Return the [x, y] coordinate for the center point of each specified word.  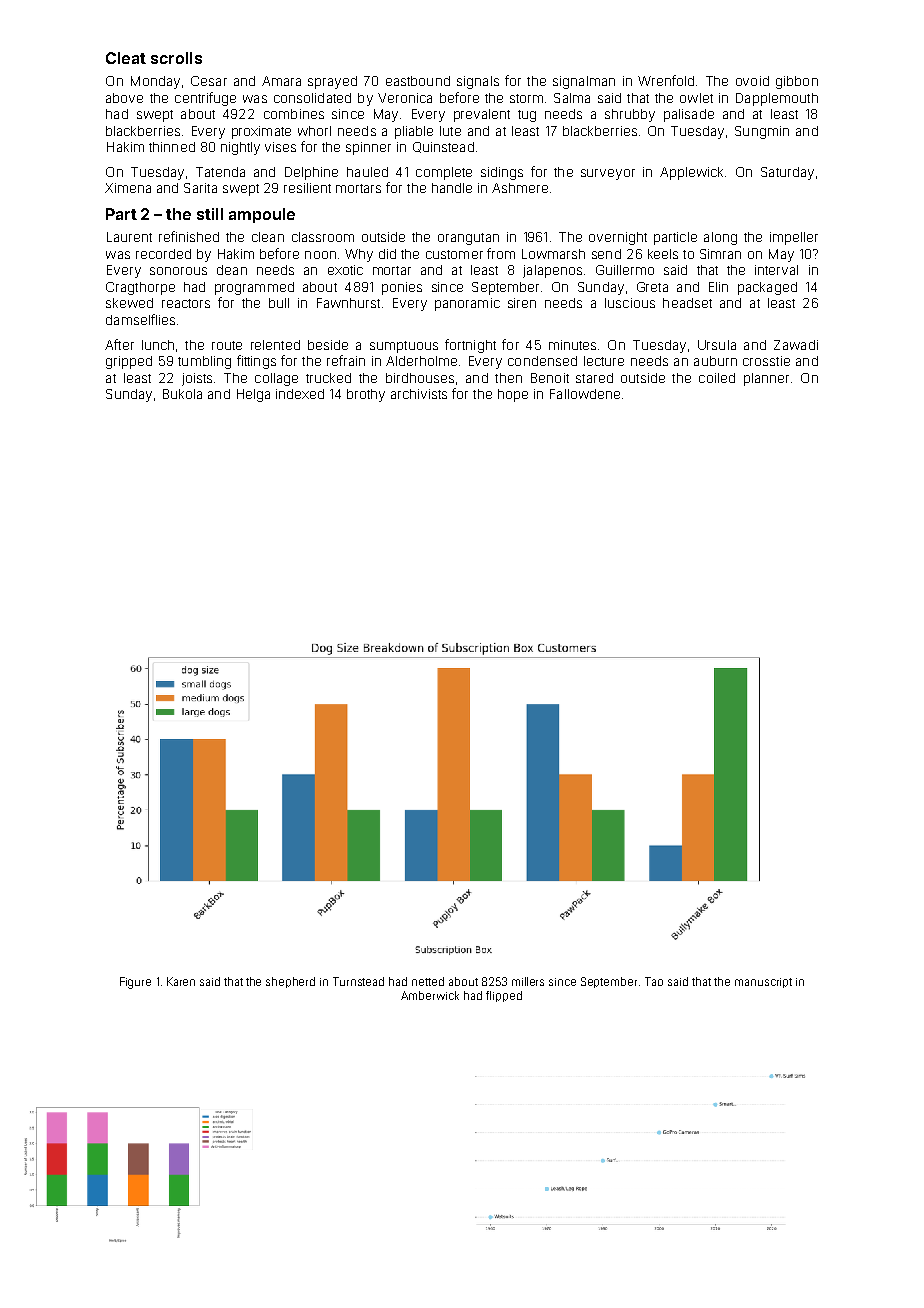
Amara [281, 81]
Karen [181, 981]
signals [478, 82]
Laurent [129, 237]
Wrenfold [666, 80]
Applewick [691, 173]
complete [444, 173]
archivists [419, 394]
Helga [253, 395]
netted [428, 981]
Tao [654, 981]
